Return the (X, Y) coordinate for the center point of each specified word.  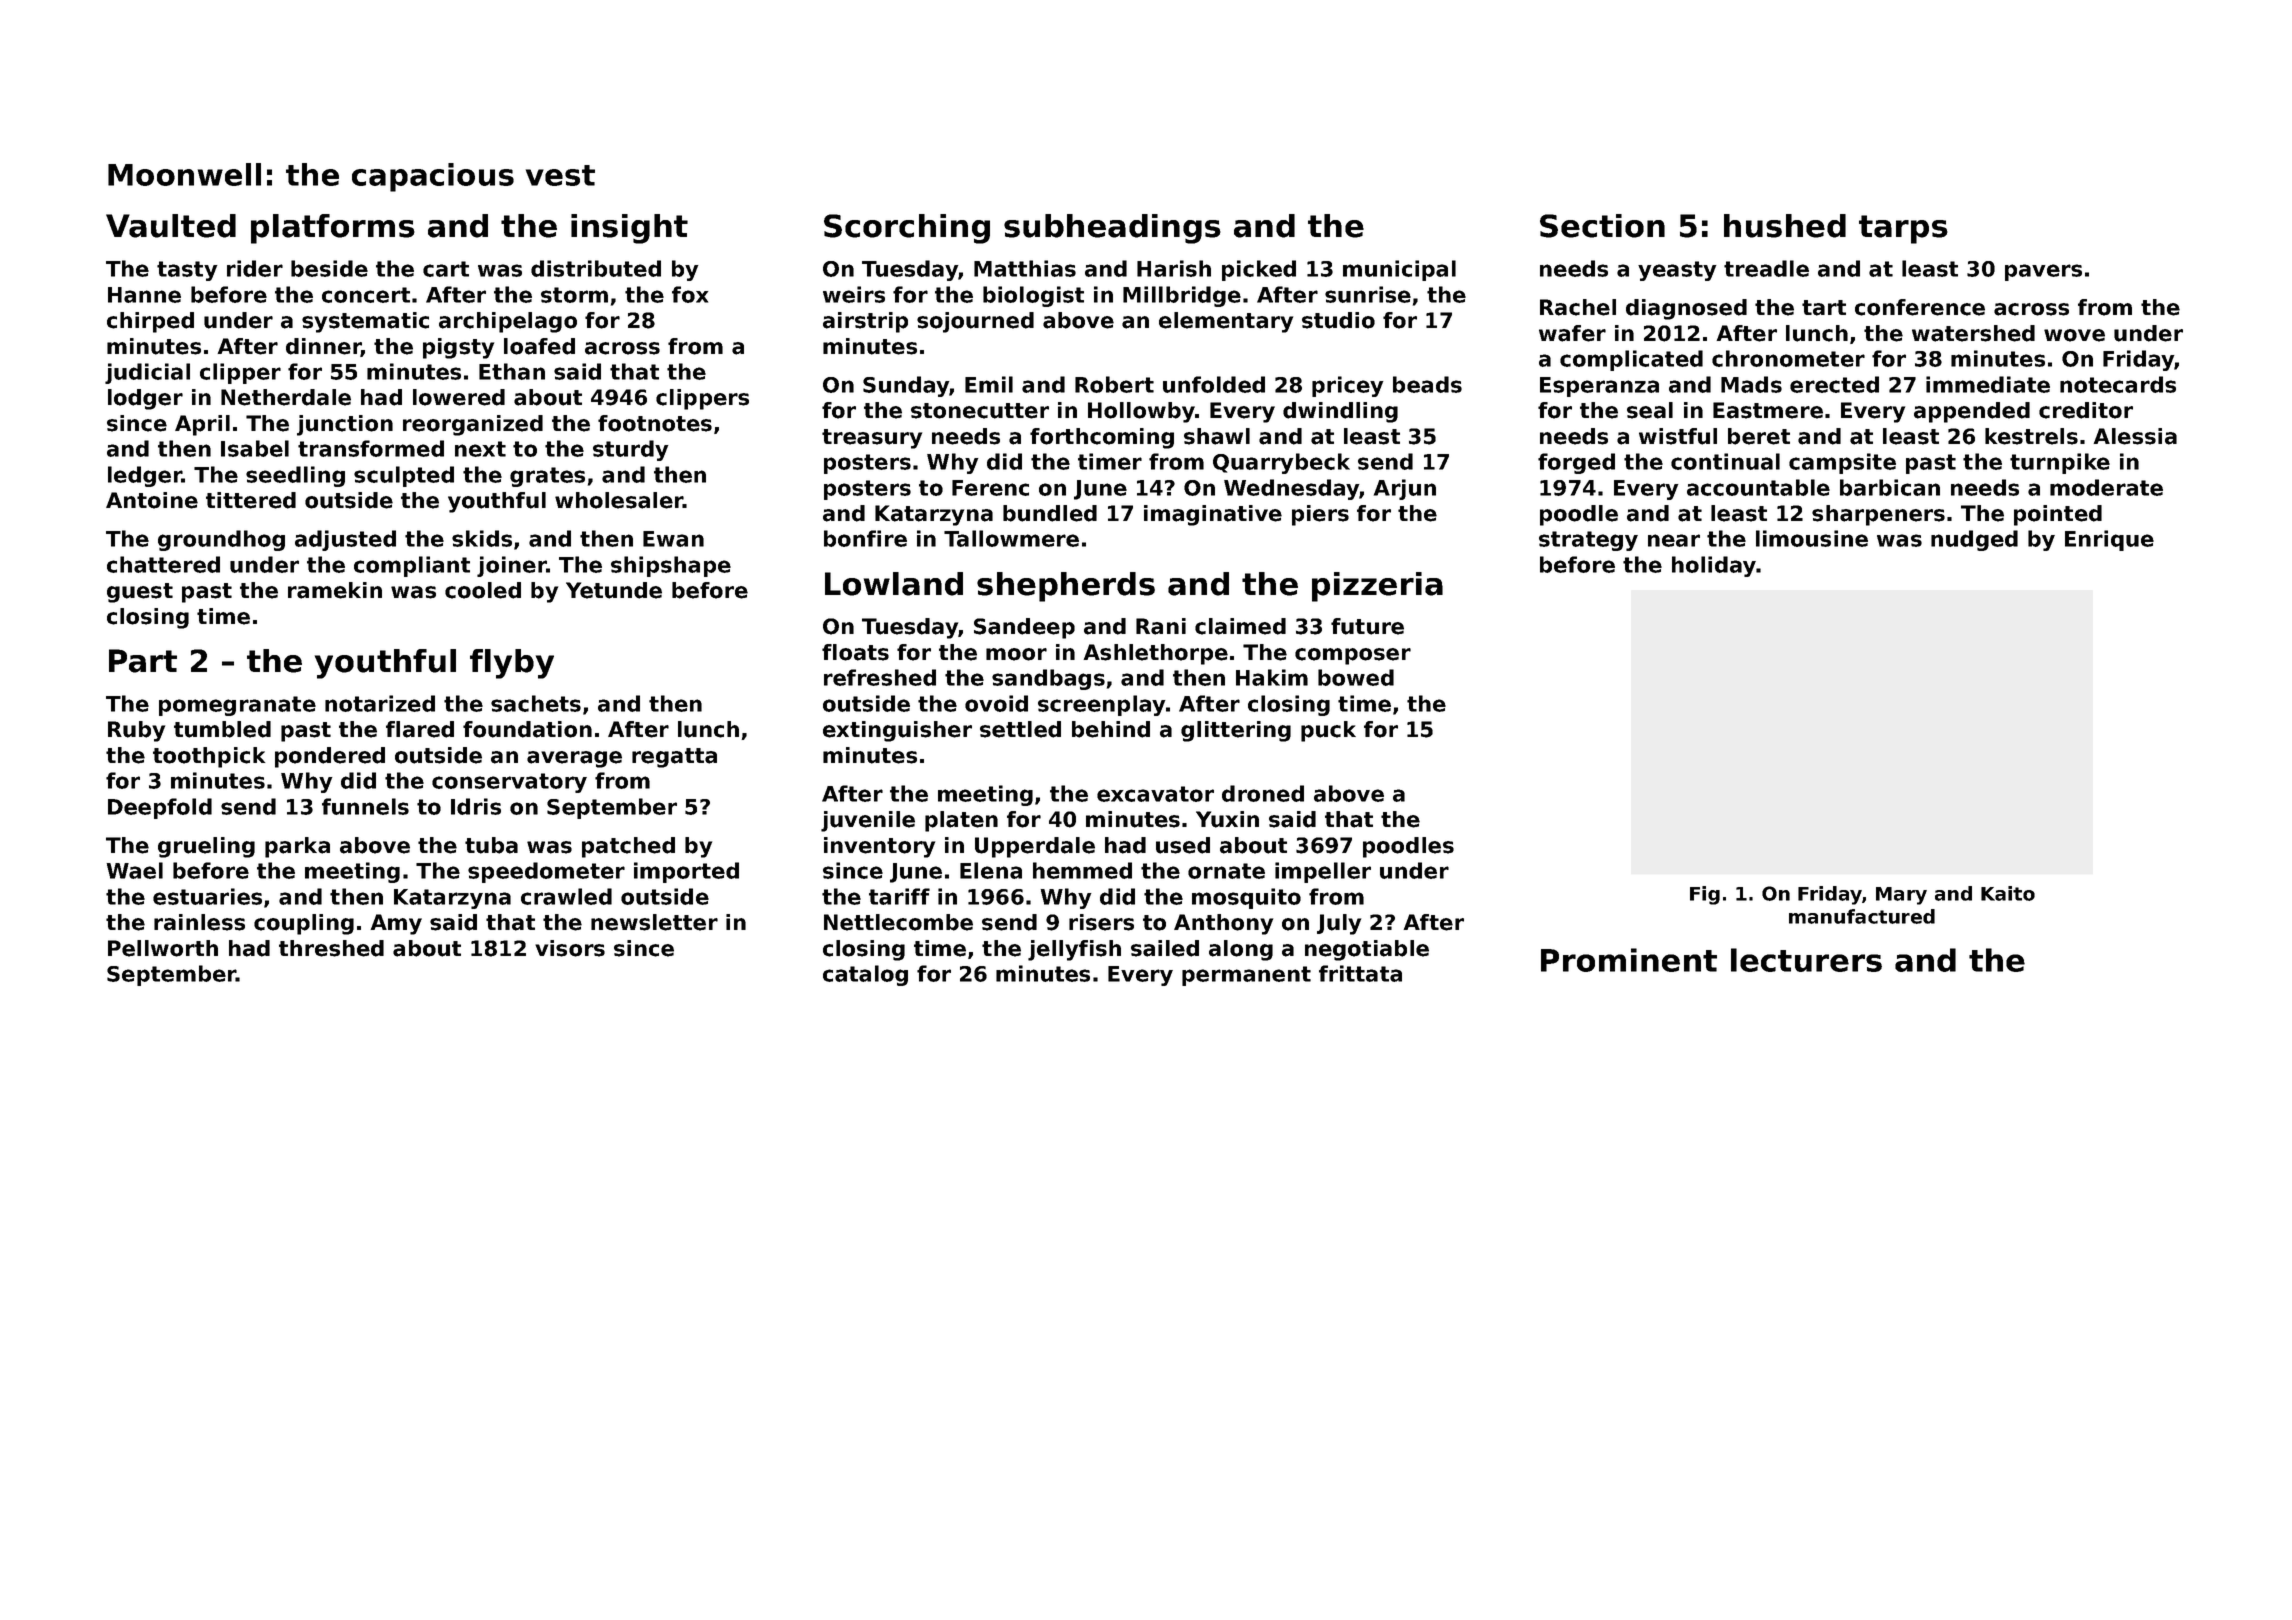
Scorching (907, 229)
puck (1328, 731)
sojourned (975, 322)
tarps (1903, 229)
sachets (536, 703)
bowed (1356, 677)
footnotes (655, 423)
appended (1972, 412)
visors (570, 948)
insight (629, 229)
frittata (1360, 973)
